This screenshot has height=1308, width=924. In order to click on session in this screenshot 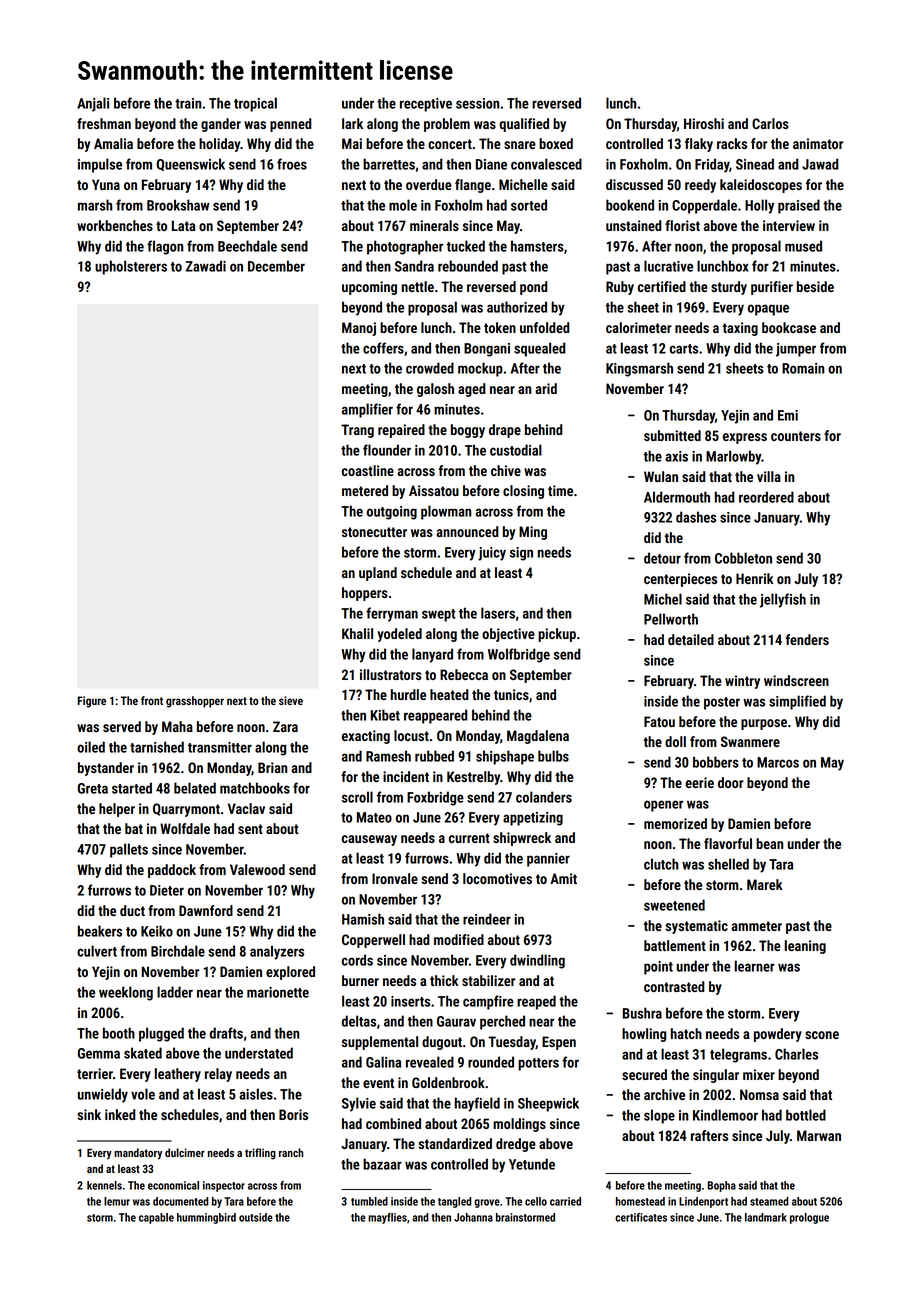, I will do `click(477, 103)`.
